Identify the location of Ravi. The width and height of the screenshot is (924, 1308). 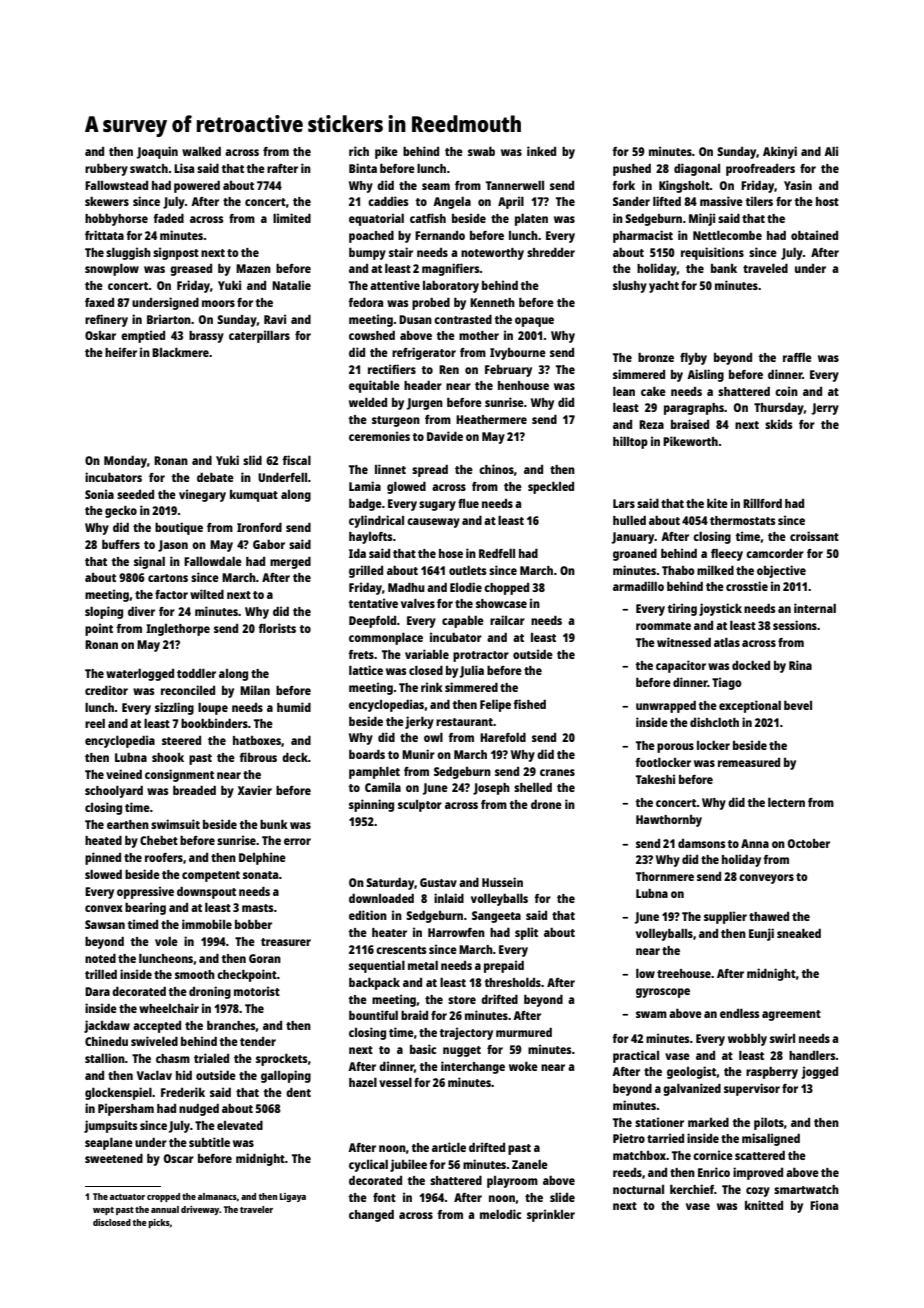
(275, 319).
